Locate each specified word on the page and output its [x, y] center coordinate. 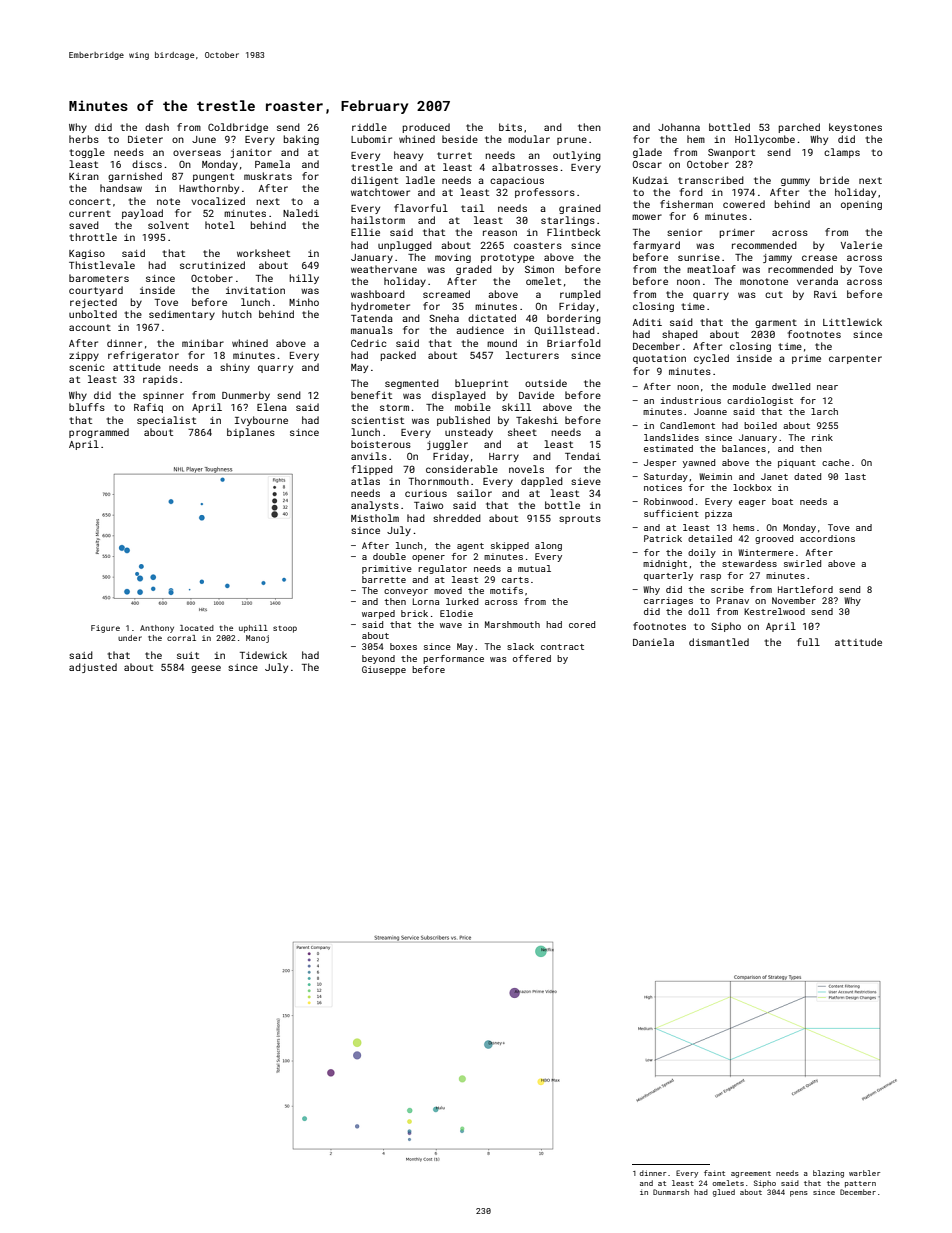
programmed [99, 433]
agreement [751, 1174]
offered [532, 658]
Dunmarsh [671, 1192]
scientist [377, 420]
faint [714, 1173]
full [808, 642]
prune [572, 141]
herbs [84, 139]
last [855, 476]
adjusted [93, 668]
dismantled [719, 642]
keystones [855, 128]
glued [724, 1193]
